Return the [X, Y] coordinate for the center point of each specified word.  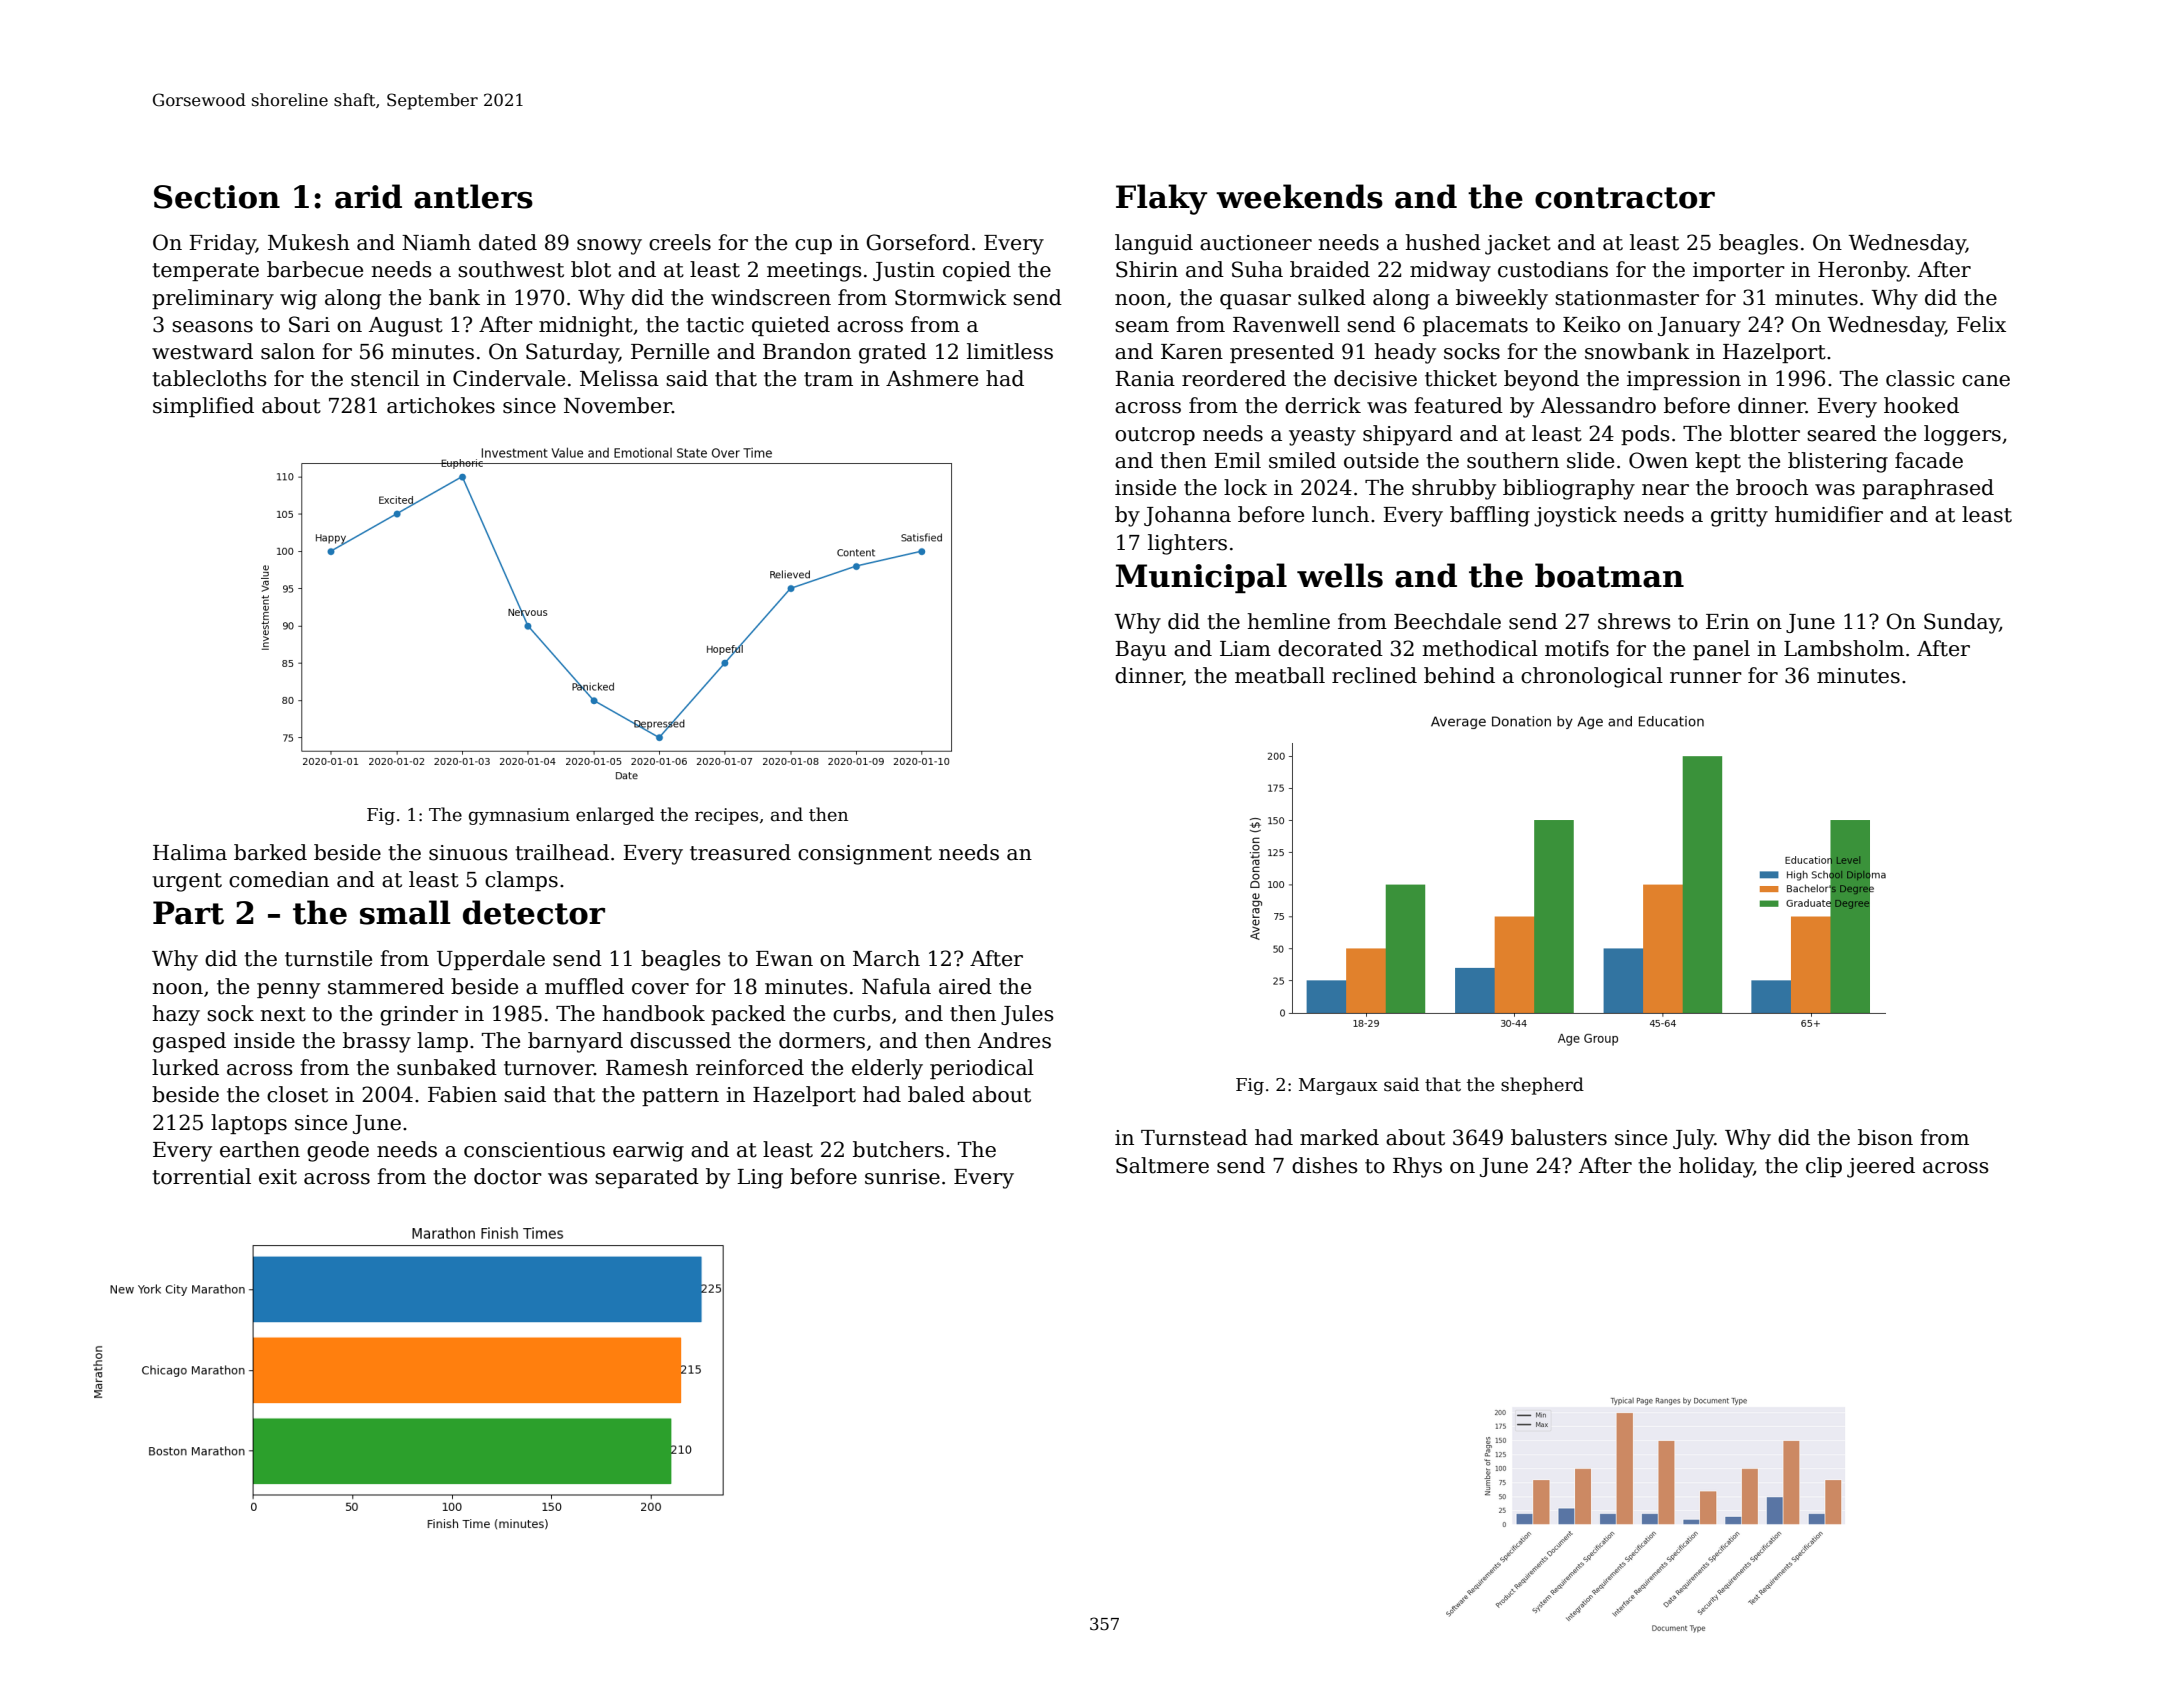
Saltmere [1162, 1165]
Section [217, 197]
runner [1706, 678]
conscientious [534, 1150]
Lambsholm [1844, 648]
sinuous [468, 853]
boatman [1609, 575]
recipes [726, 816]
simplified [203, 407]
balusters [1559, 1137]
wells [1340, 575]
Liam [1245, 649]
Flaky [1161, 199]
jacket [1518, 244]
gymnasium [519, 816]
